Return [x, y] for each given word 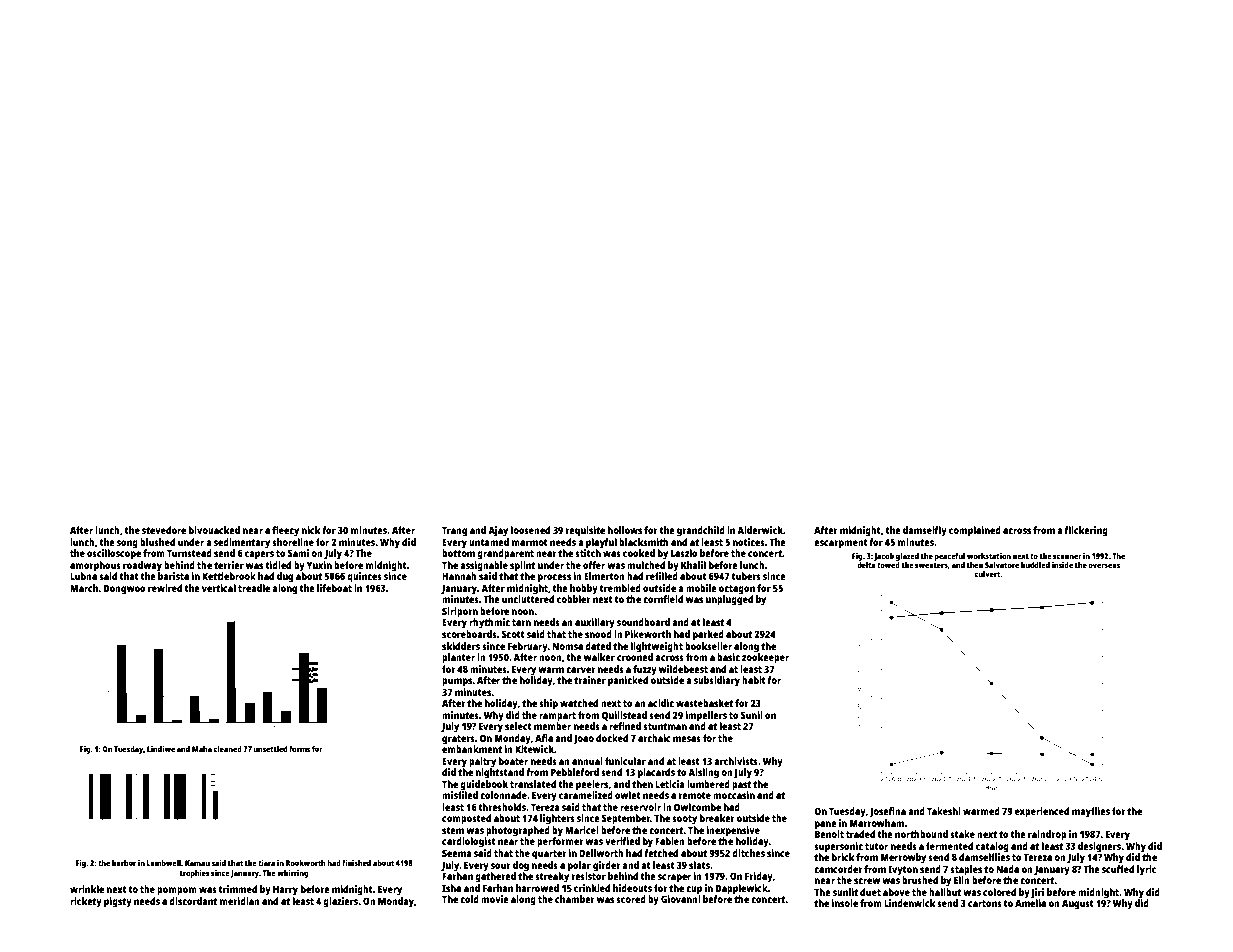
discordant [193, 901]
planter [458, 658]
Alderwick [760, 530]
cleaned [228, 749]
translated [533, 784]
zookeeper [765, 658]
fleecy [285, 531]
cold [469, 899]
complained [975, 531]
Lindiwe [161, 749]
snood [598, 634]
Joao [583, 739]
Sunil [752, 715]
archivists [736, 761]
